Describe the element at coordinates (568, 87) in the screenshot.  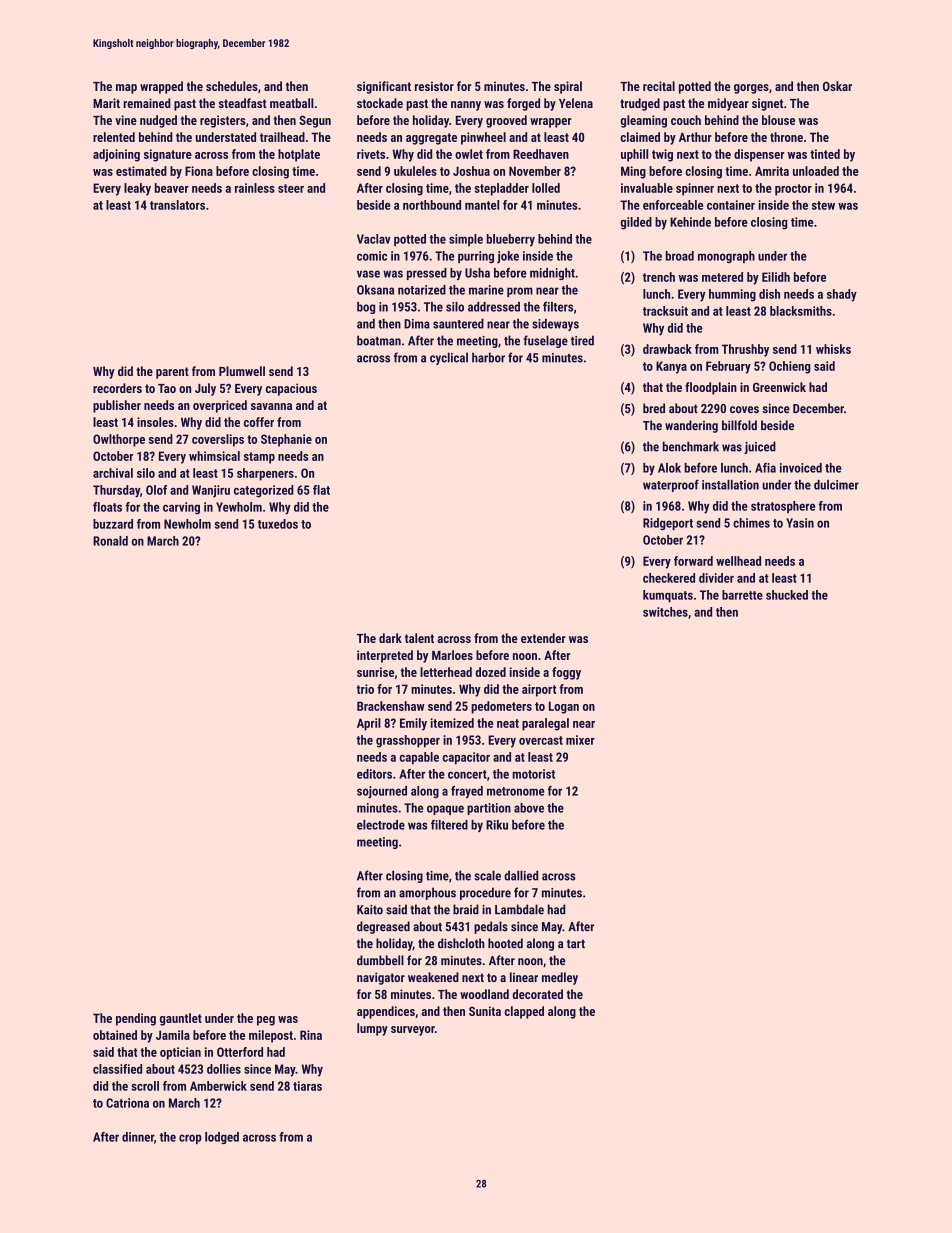
I see `spiral` at that location.
